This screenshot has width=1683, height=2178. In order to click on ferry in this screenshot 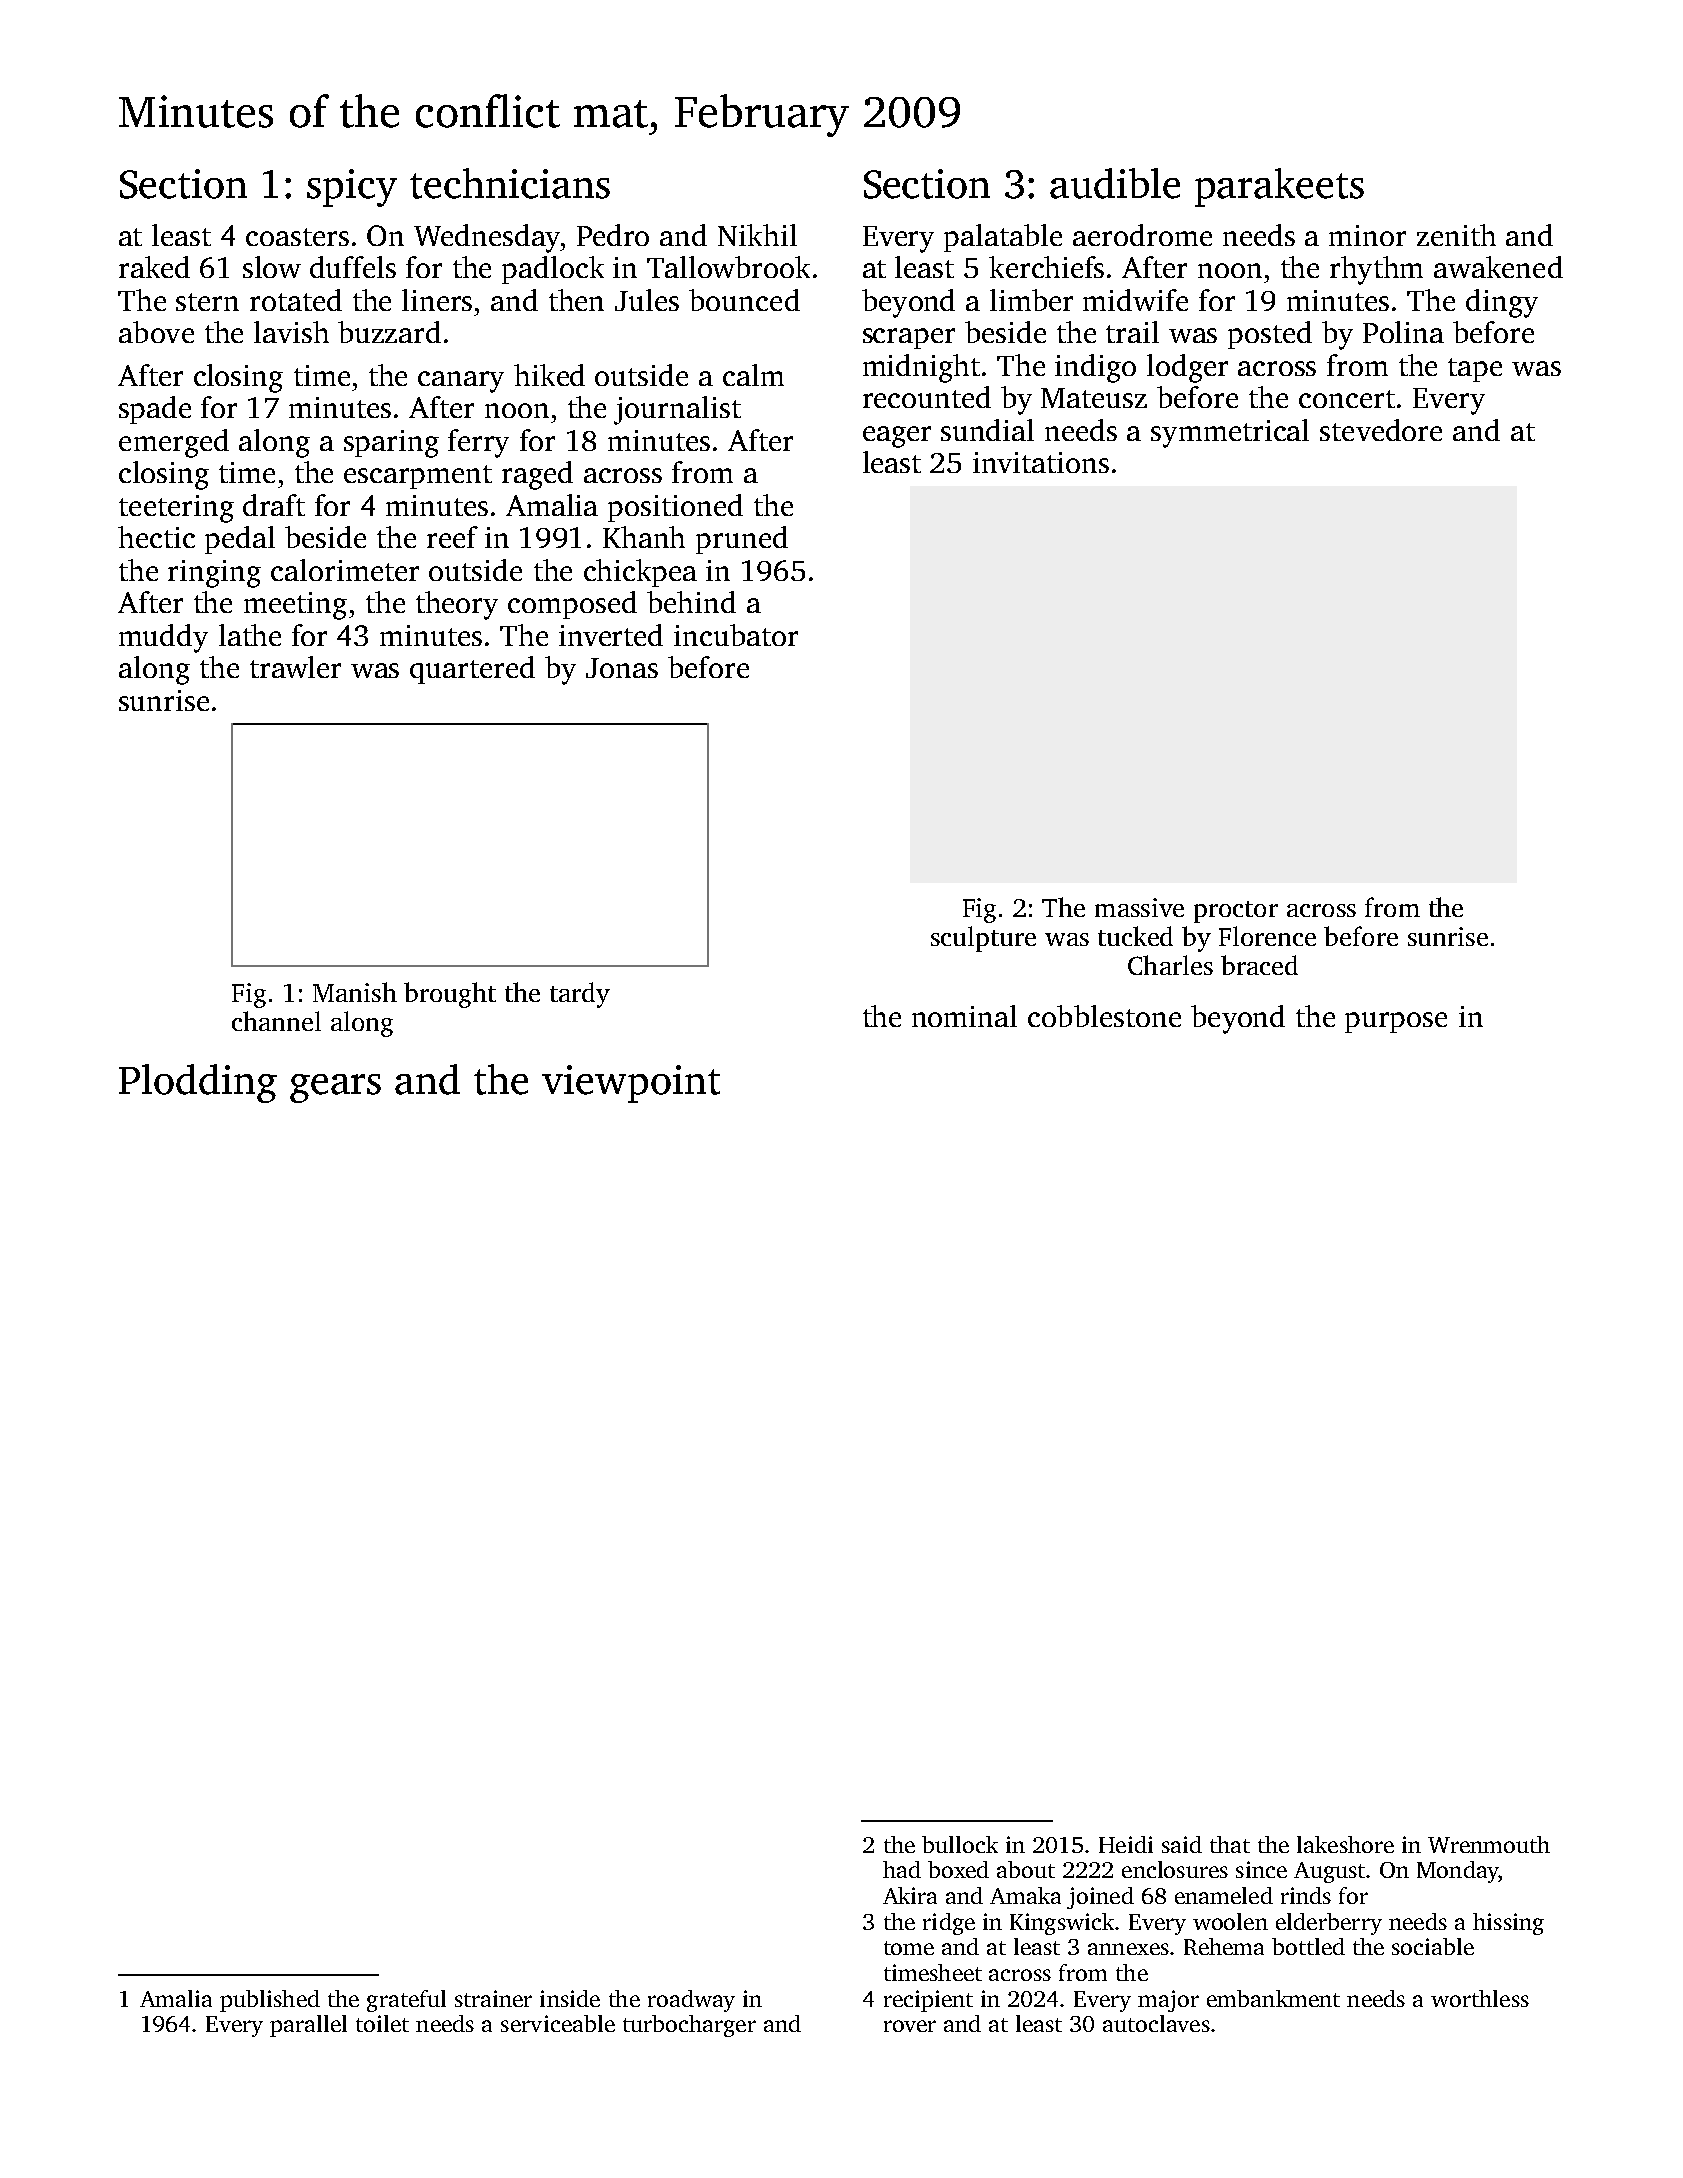, I will do `click(478, 443)`.
